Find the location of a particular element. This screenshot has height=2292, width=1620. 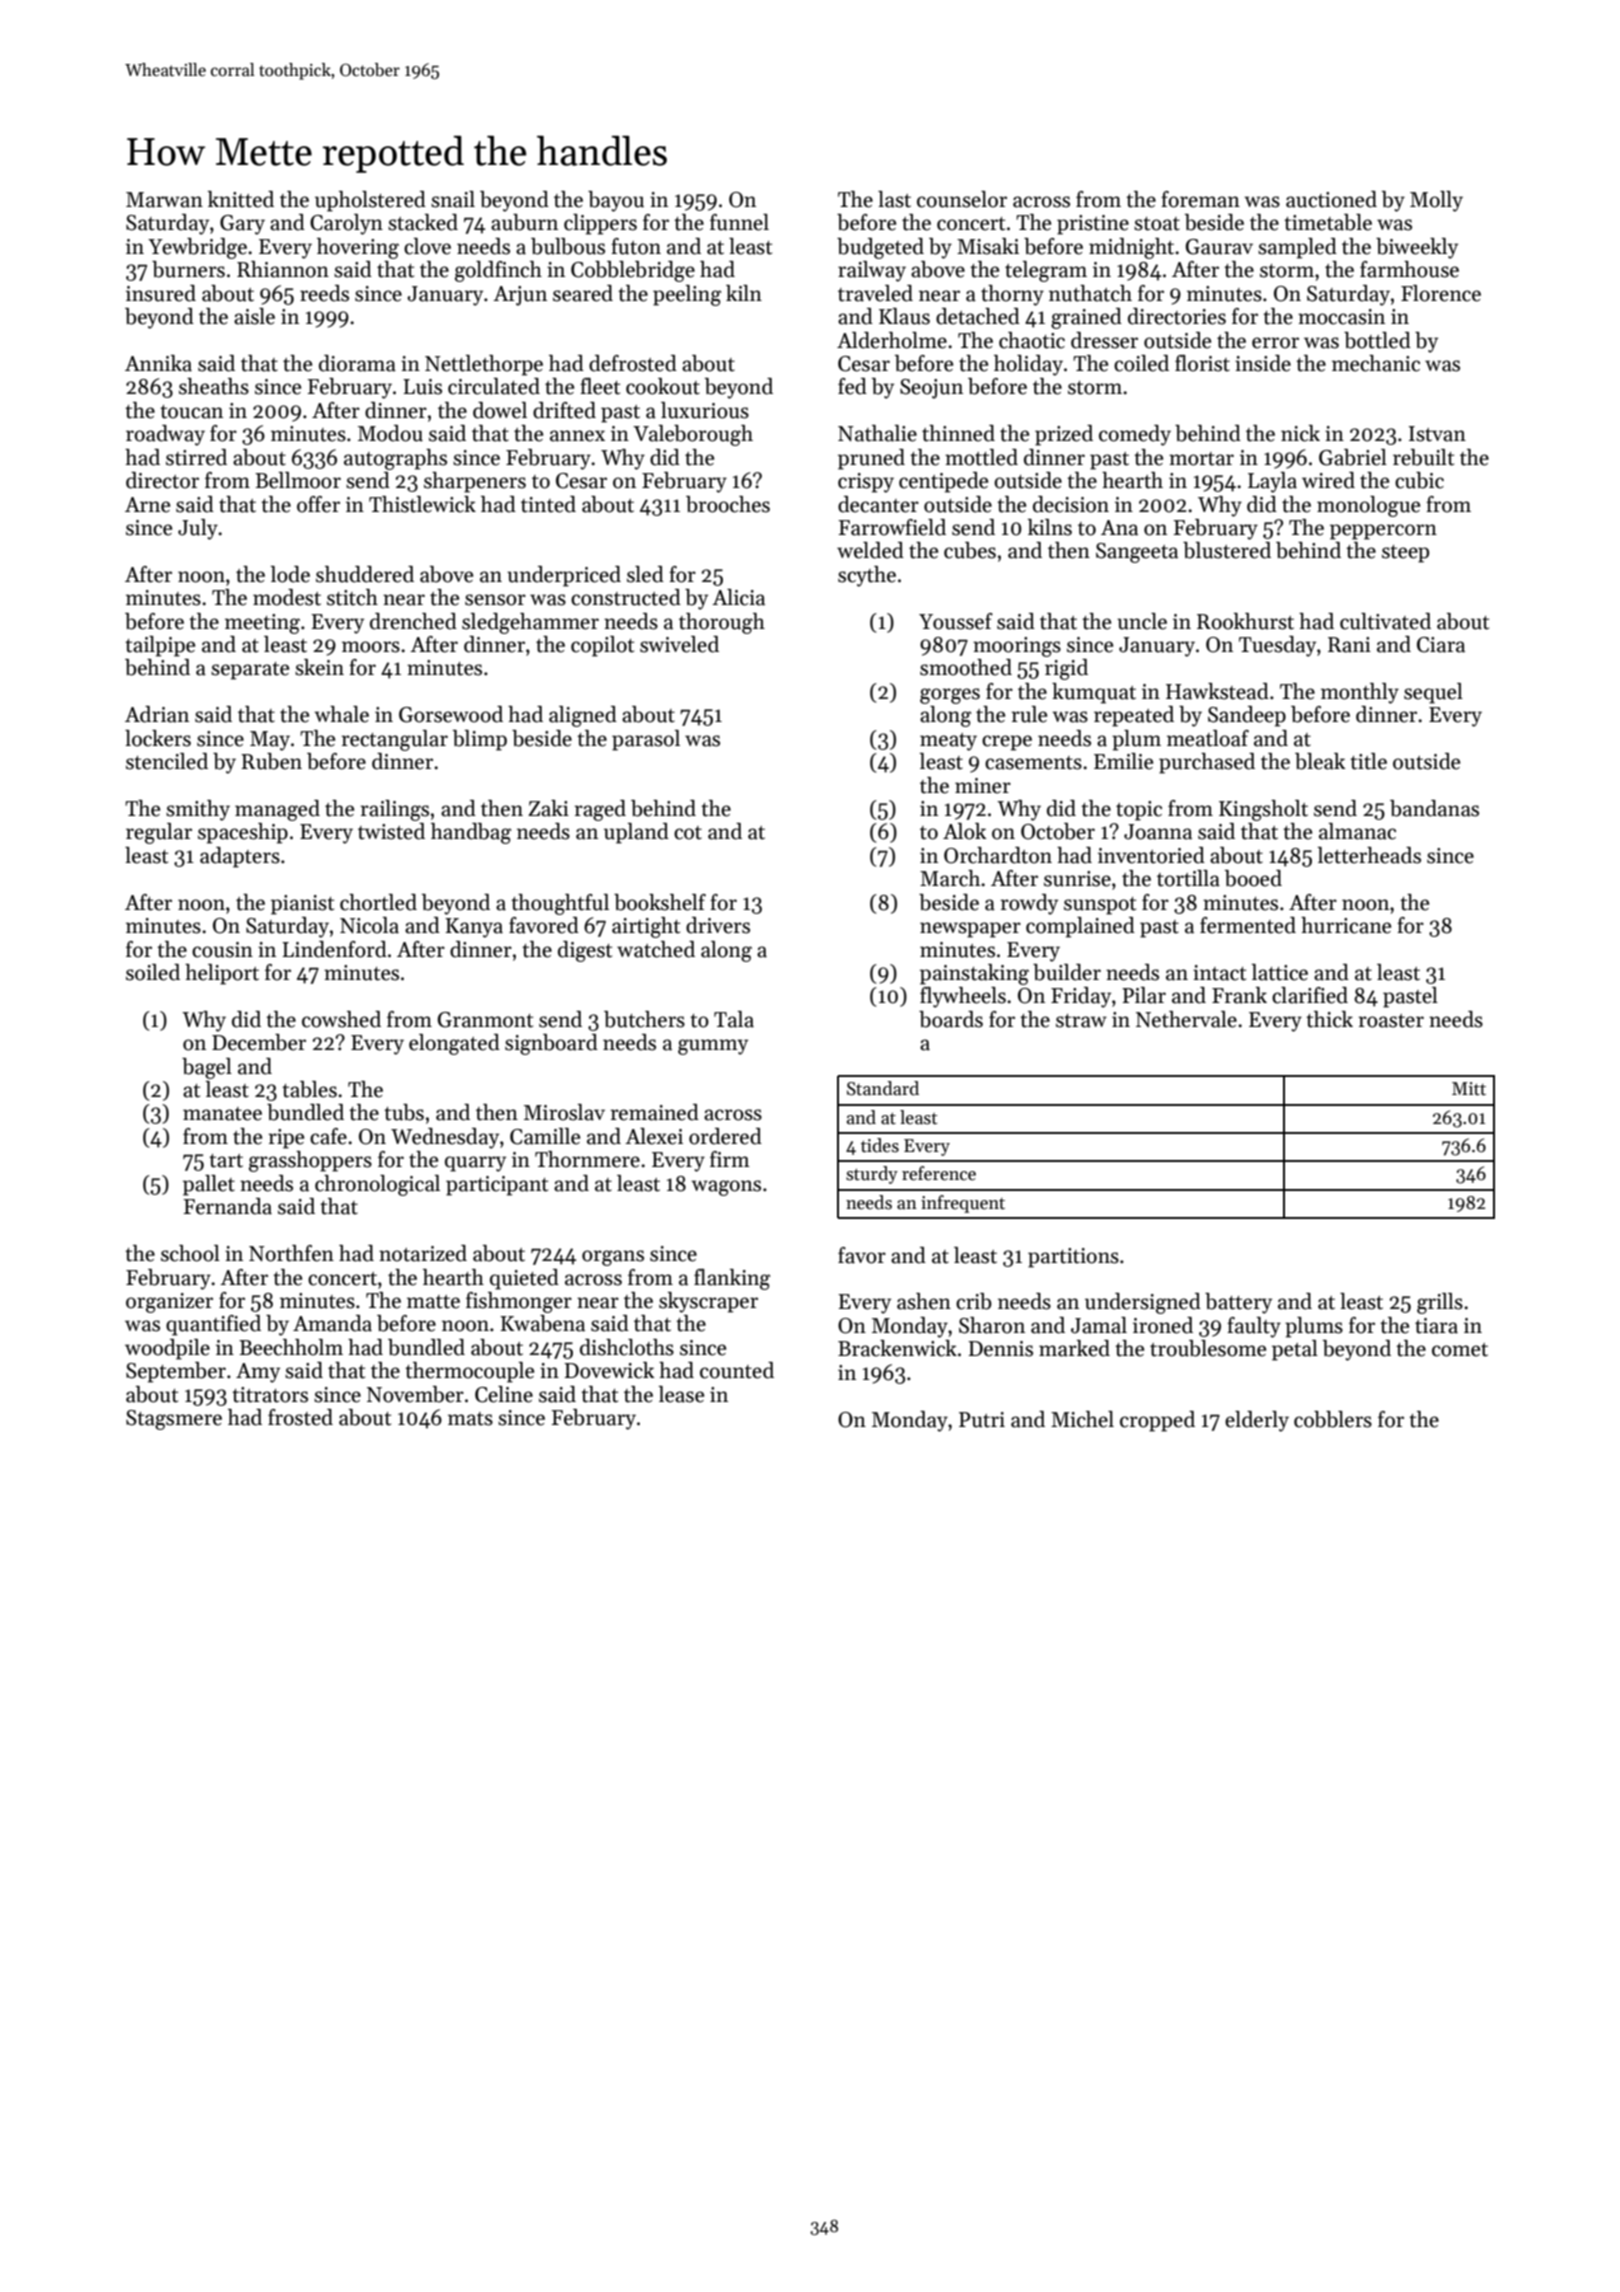

monthly is located at coordinates (1360, 693).
